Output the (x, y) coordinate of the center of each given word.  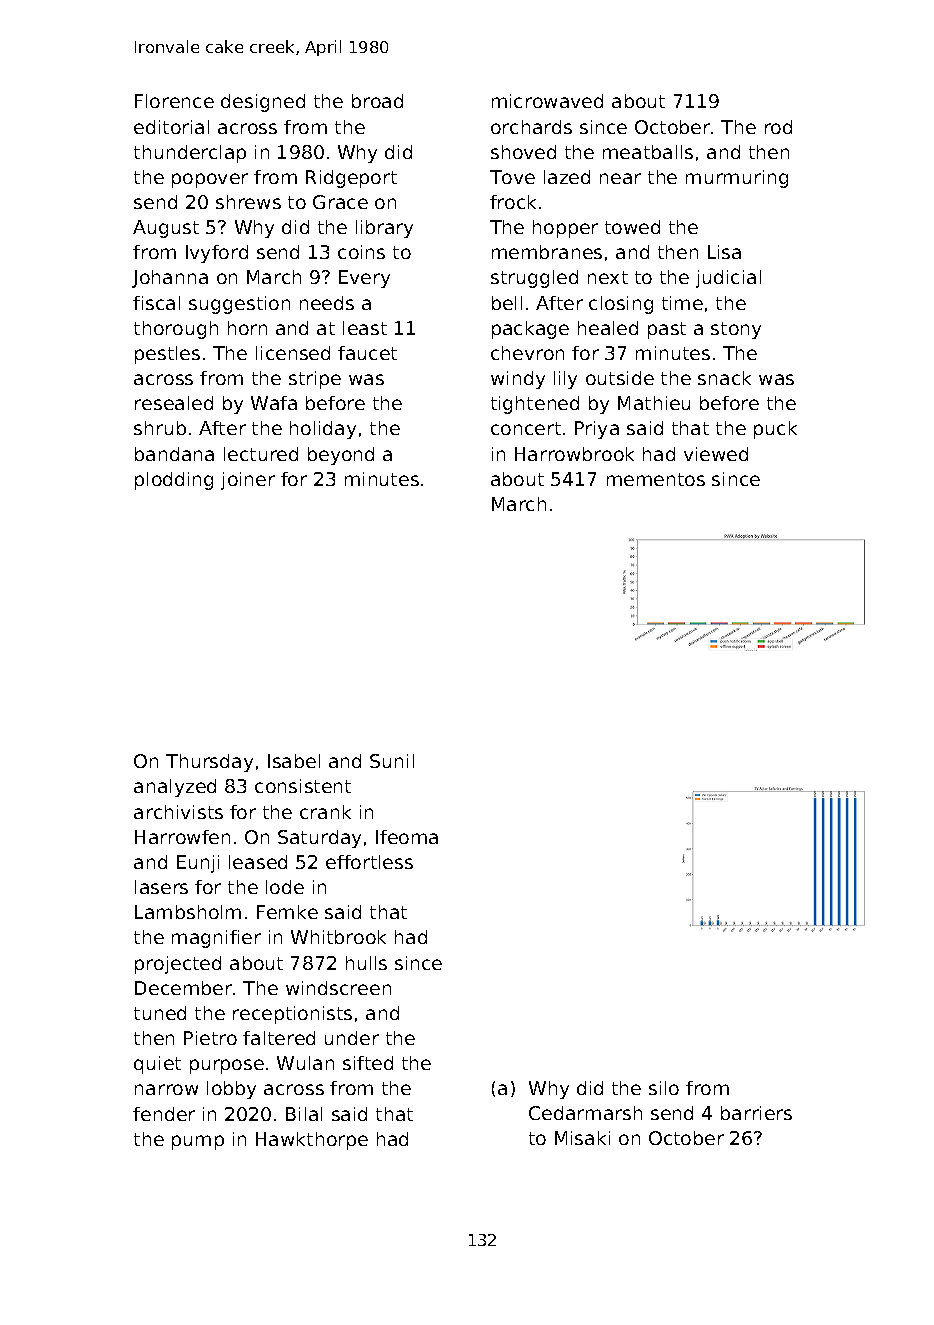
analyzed (175, 788)
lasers (161, 887)
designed (263, 103)
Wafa (274, 403)
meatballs (648, 152)
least (365, 328)
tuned (160, 1013)
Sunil (392, 761)
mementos (656, 479)
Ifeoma (407, 837)
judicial (728, 279)
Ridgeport (351, 179)
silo (664, 1088)
